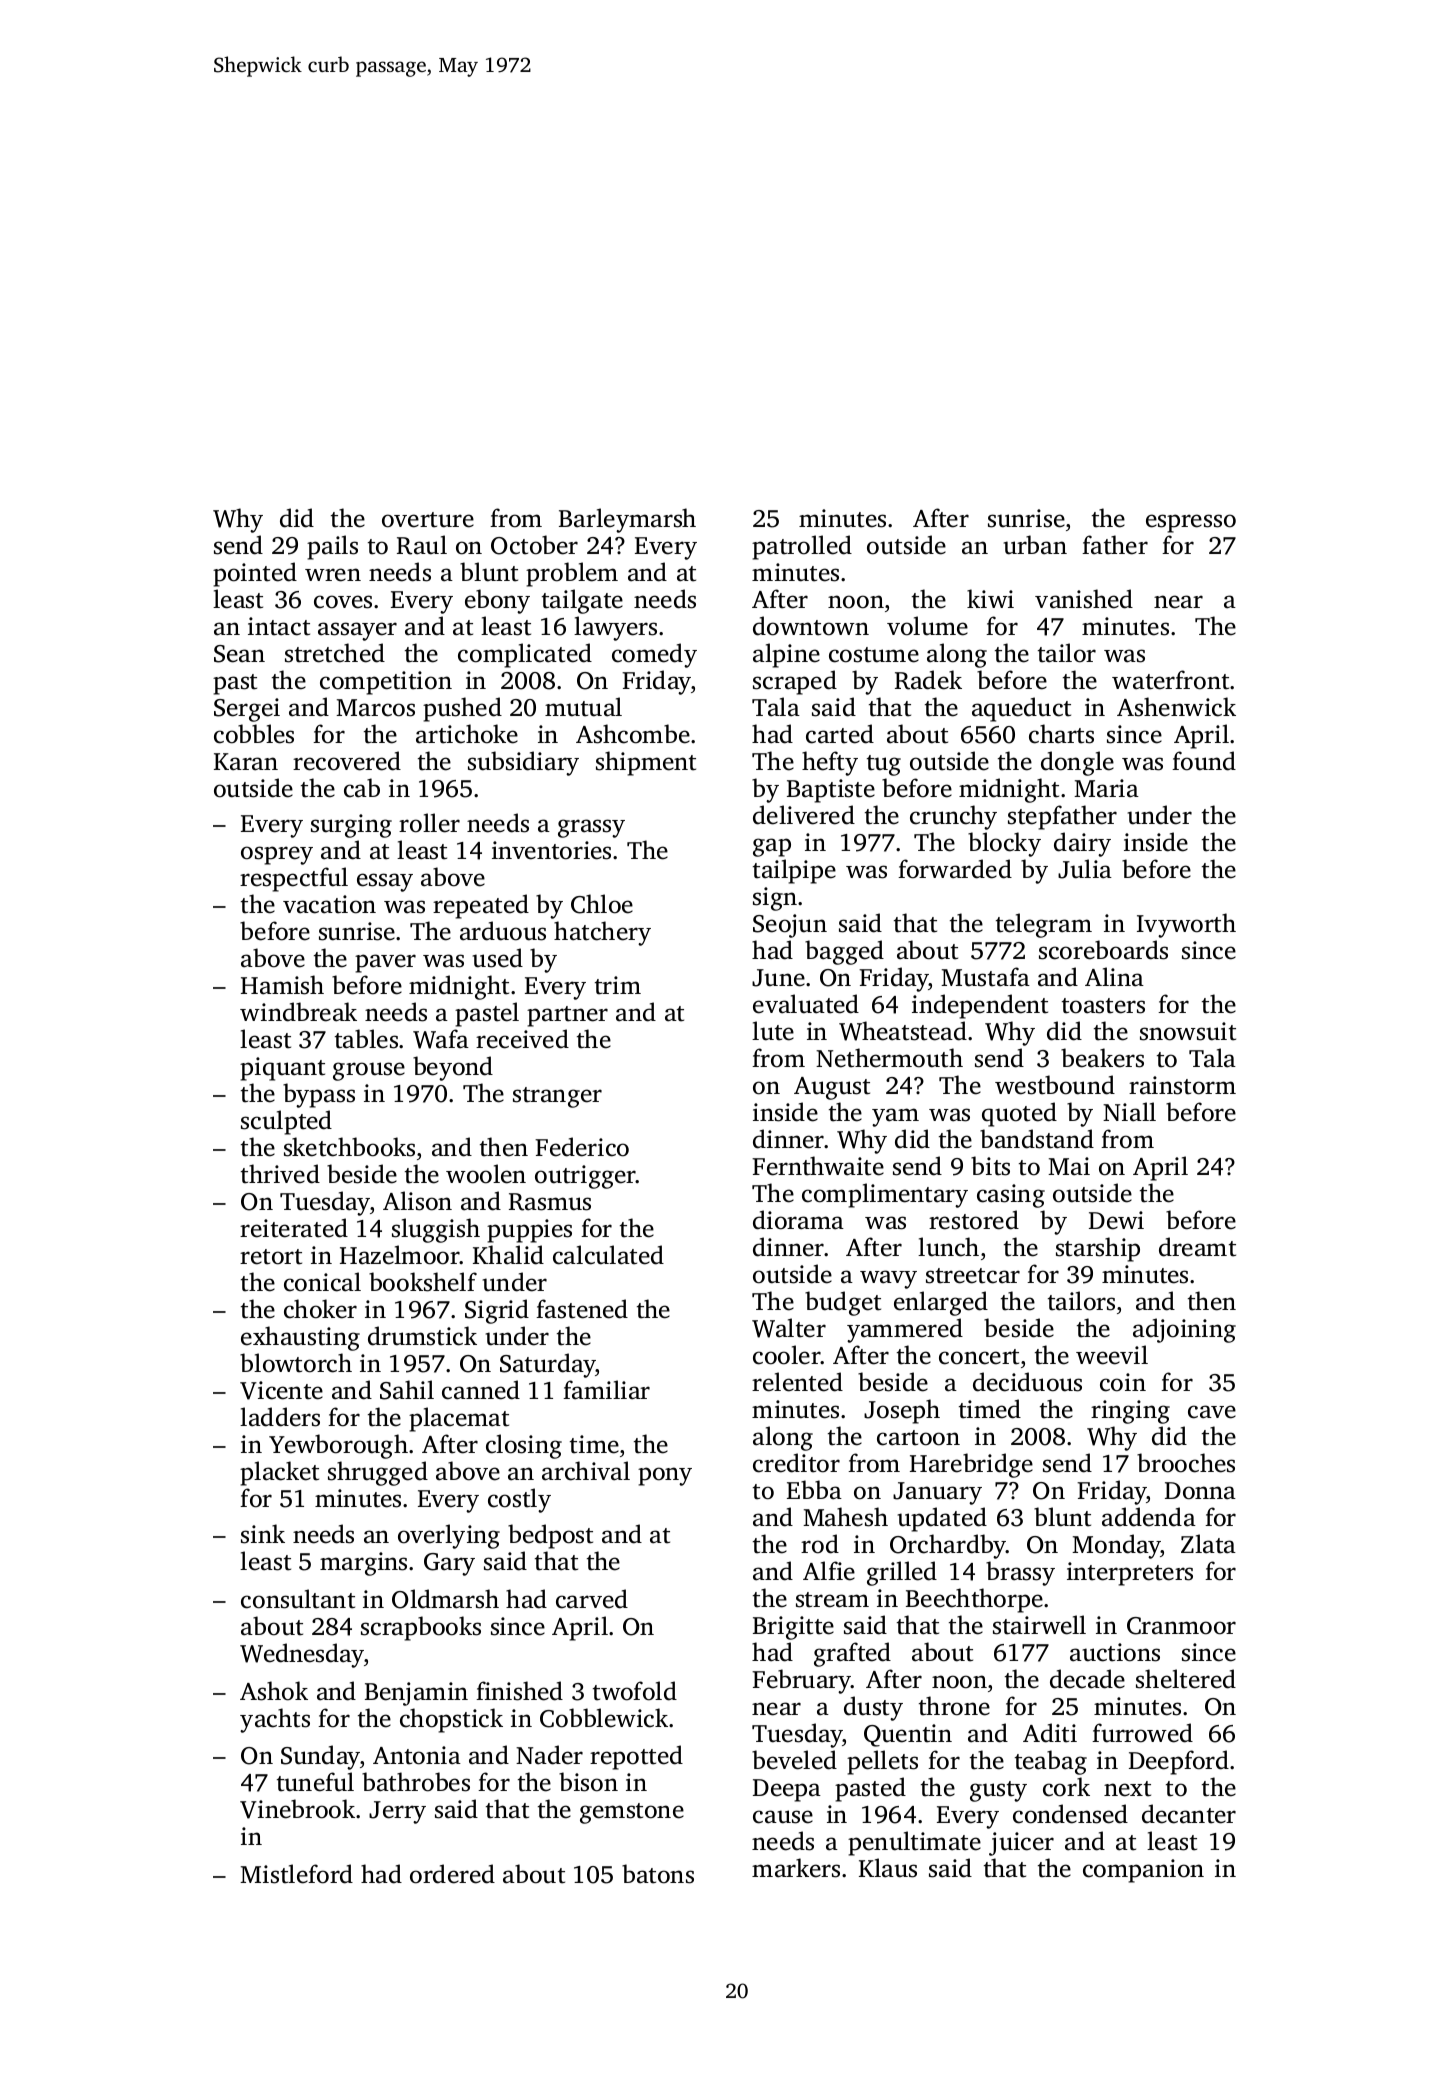 This screenshot has height=2100, width=1450. What do you see at coordinates (627, 520) in the screenshot?
I see `Barleymarsh` at bounding box center [627, 520].
